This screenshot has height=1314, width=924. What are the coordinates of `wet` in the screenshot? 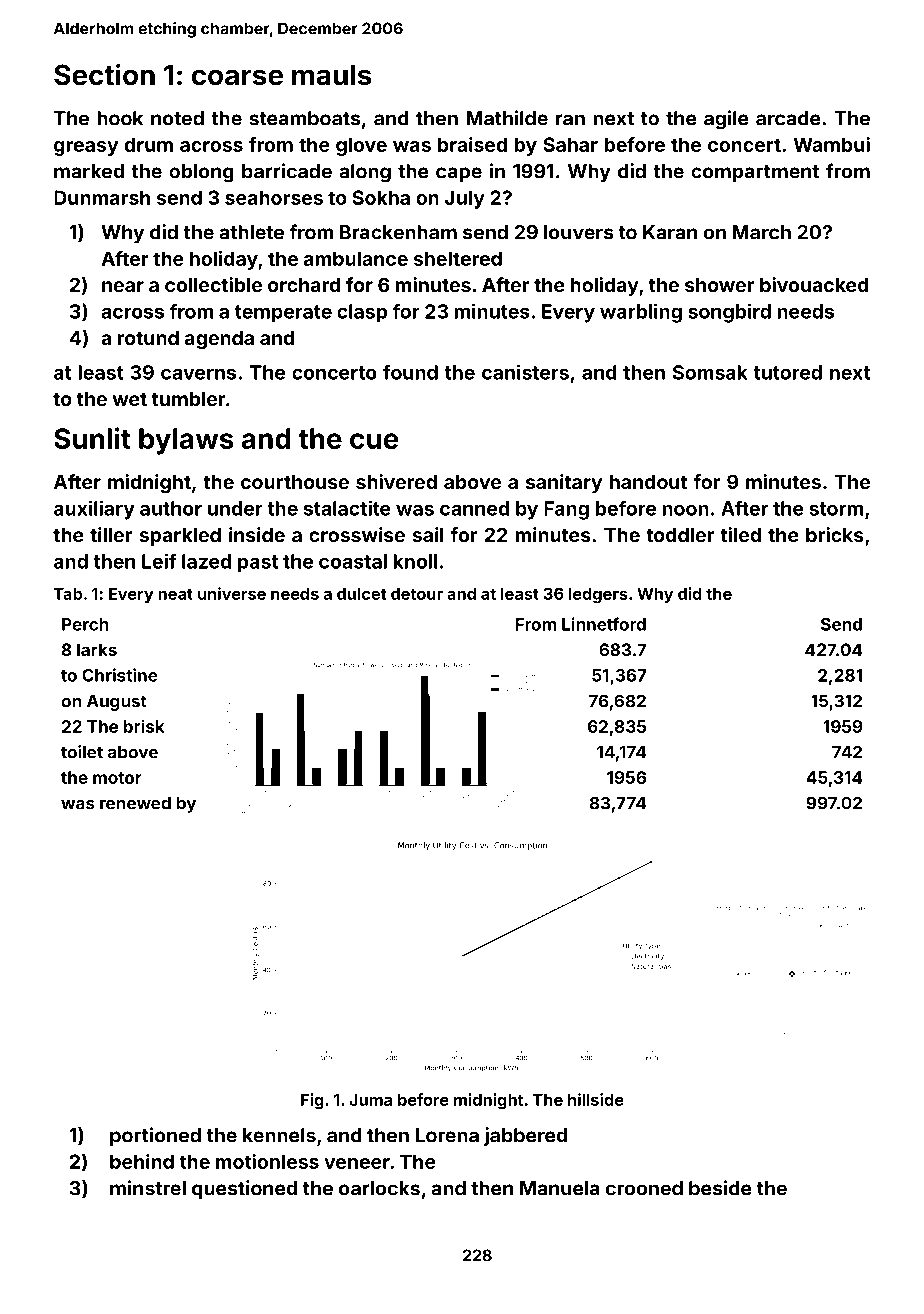 It's located at (130, 399).
